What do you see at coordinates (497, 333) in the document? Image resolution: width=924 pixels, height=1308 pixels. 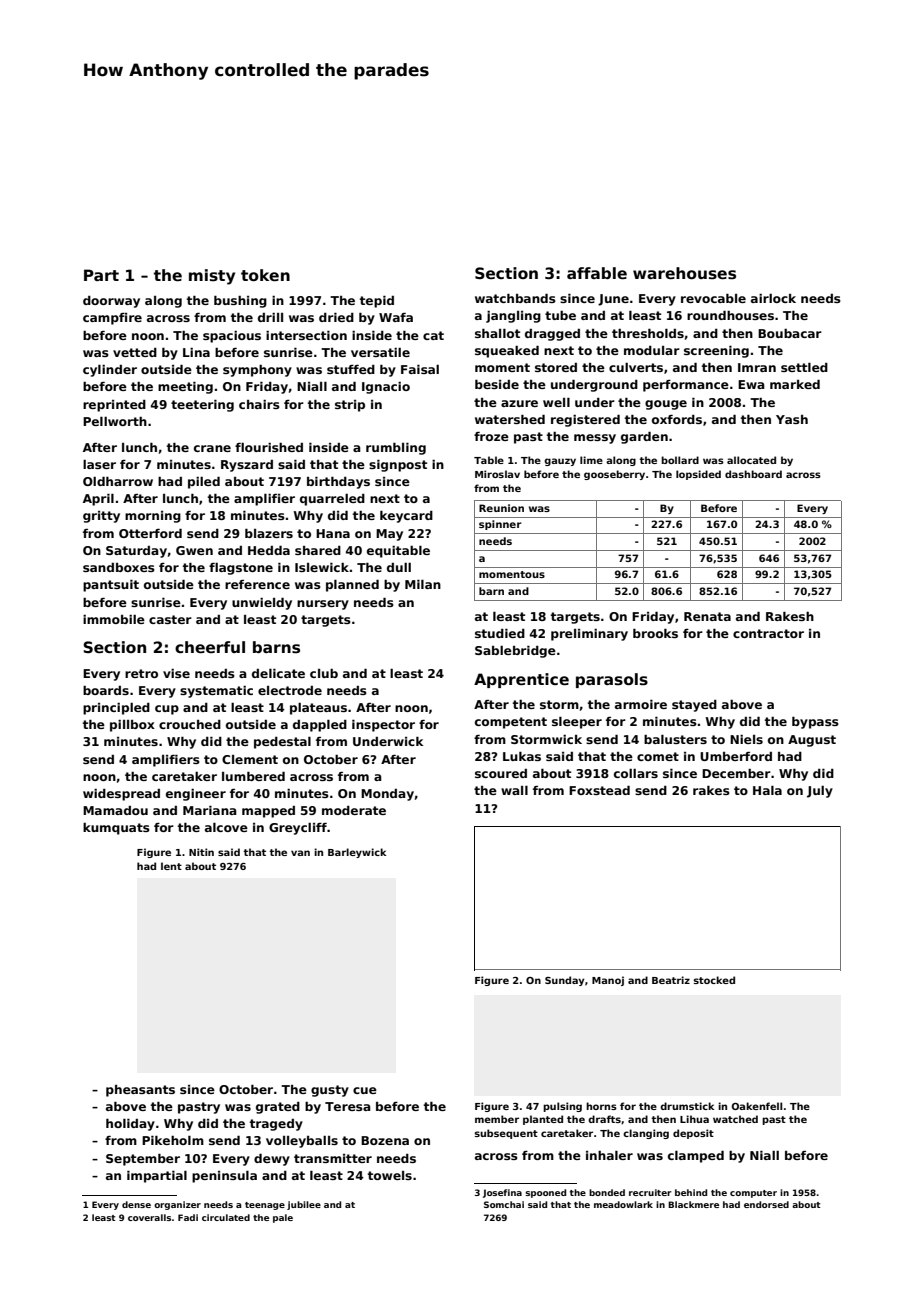 I see `shallot` at bounding box center [497, 333].
